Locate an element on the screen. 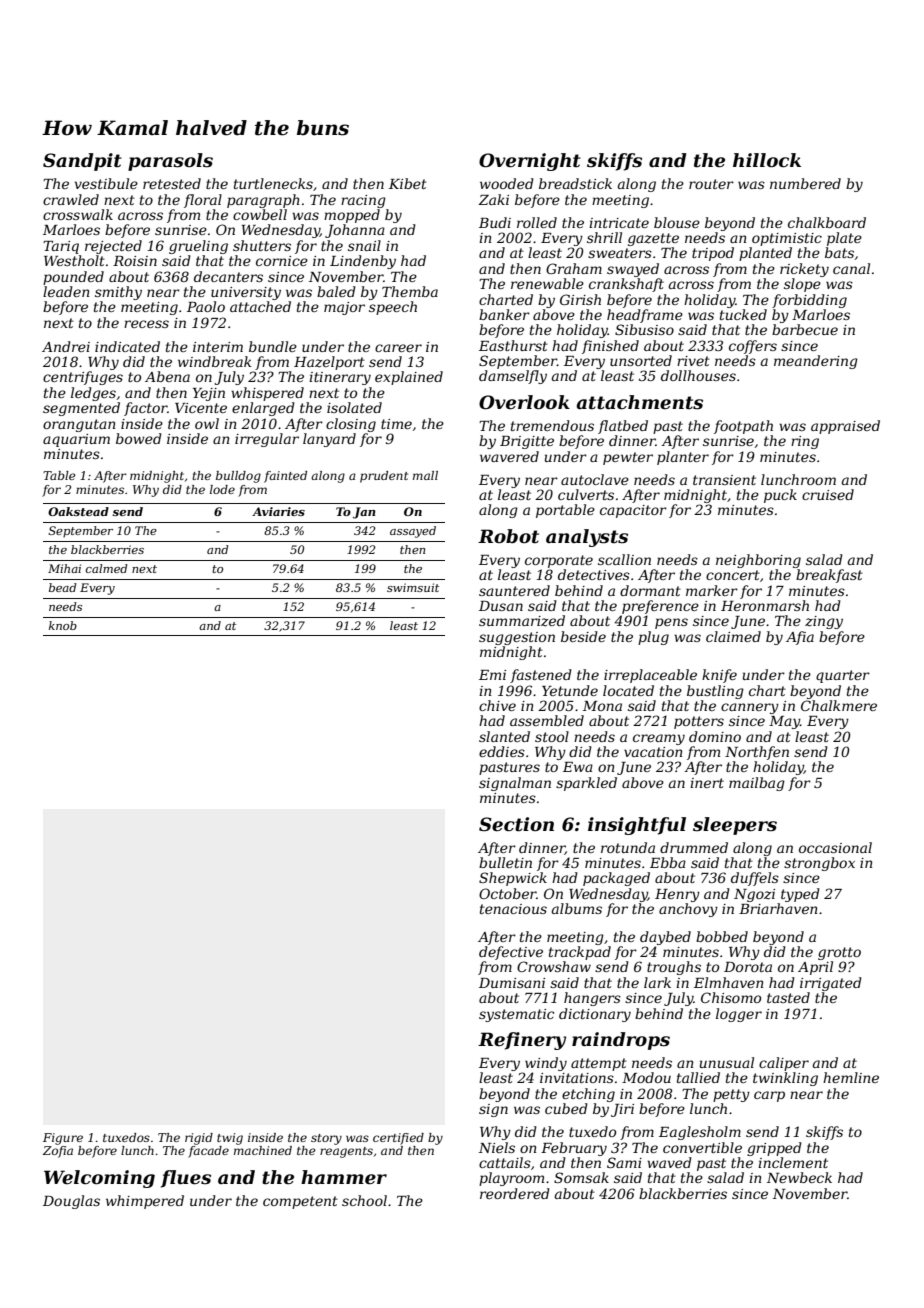 This screenshot has width=924, height=1308. May is located at coordinates (784, 722).
